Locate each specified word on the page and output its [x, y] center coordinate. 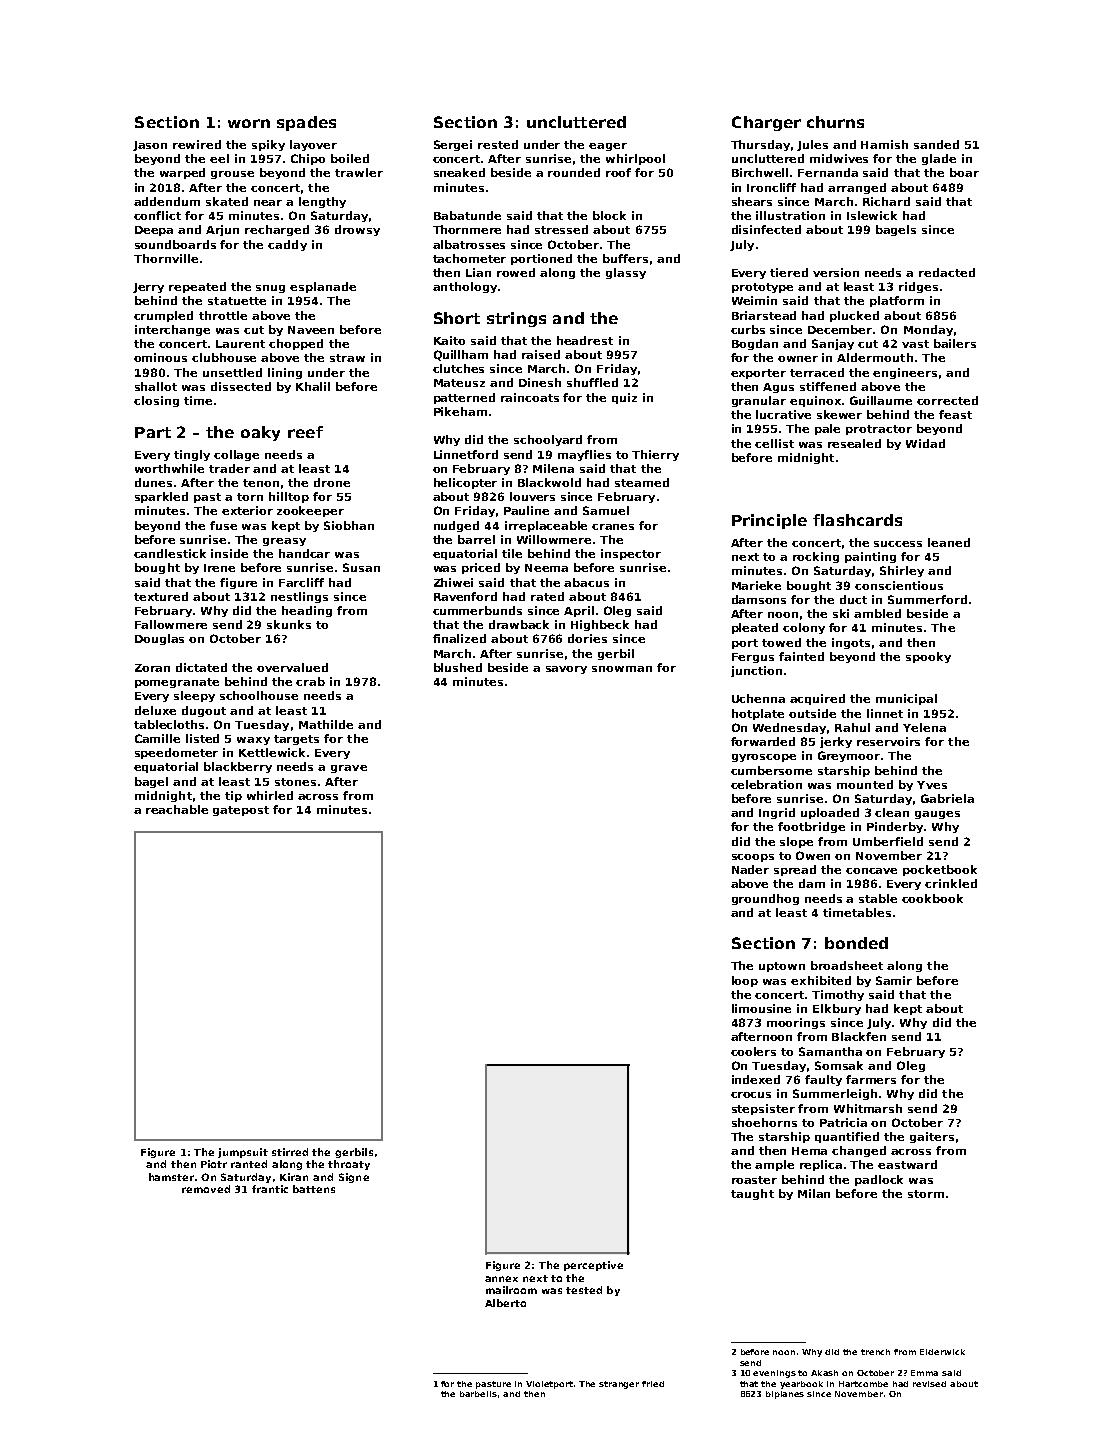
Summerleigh [835, 1094]
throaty [349, 1165]
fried [653, 1384]
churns [835, 122]
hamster [171, 1177]
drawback [519, 624]
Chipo [308, 159]
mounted [865, 784]
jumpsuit [243, 1153]
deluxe [155, 710]
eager [608, 147]
